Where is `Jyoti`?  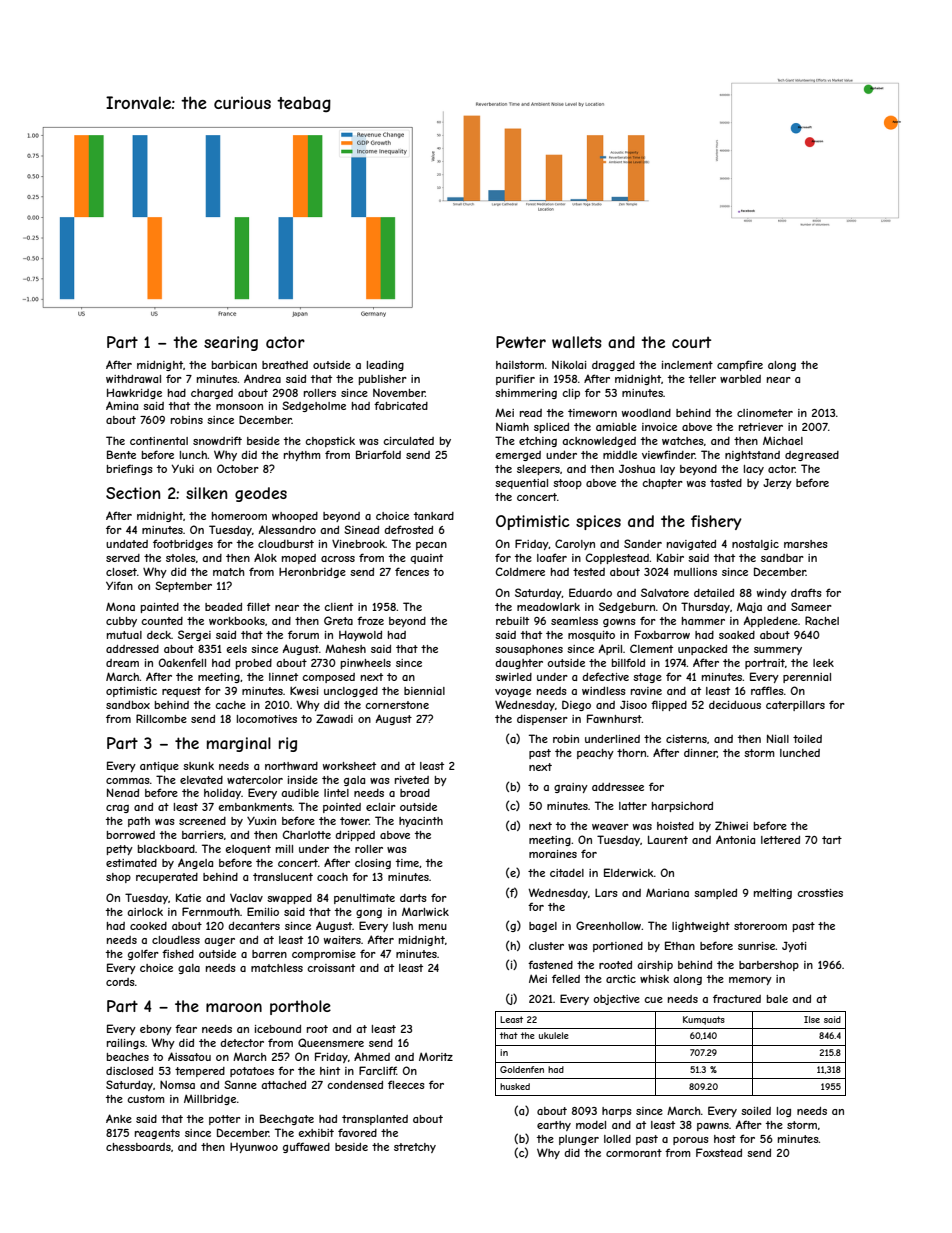 Jyoti is located at coordinates (794, 947).
